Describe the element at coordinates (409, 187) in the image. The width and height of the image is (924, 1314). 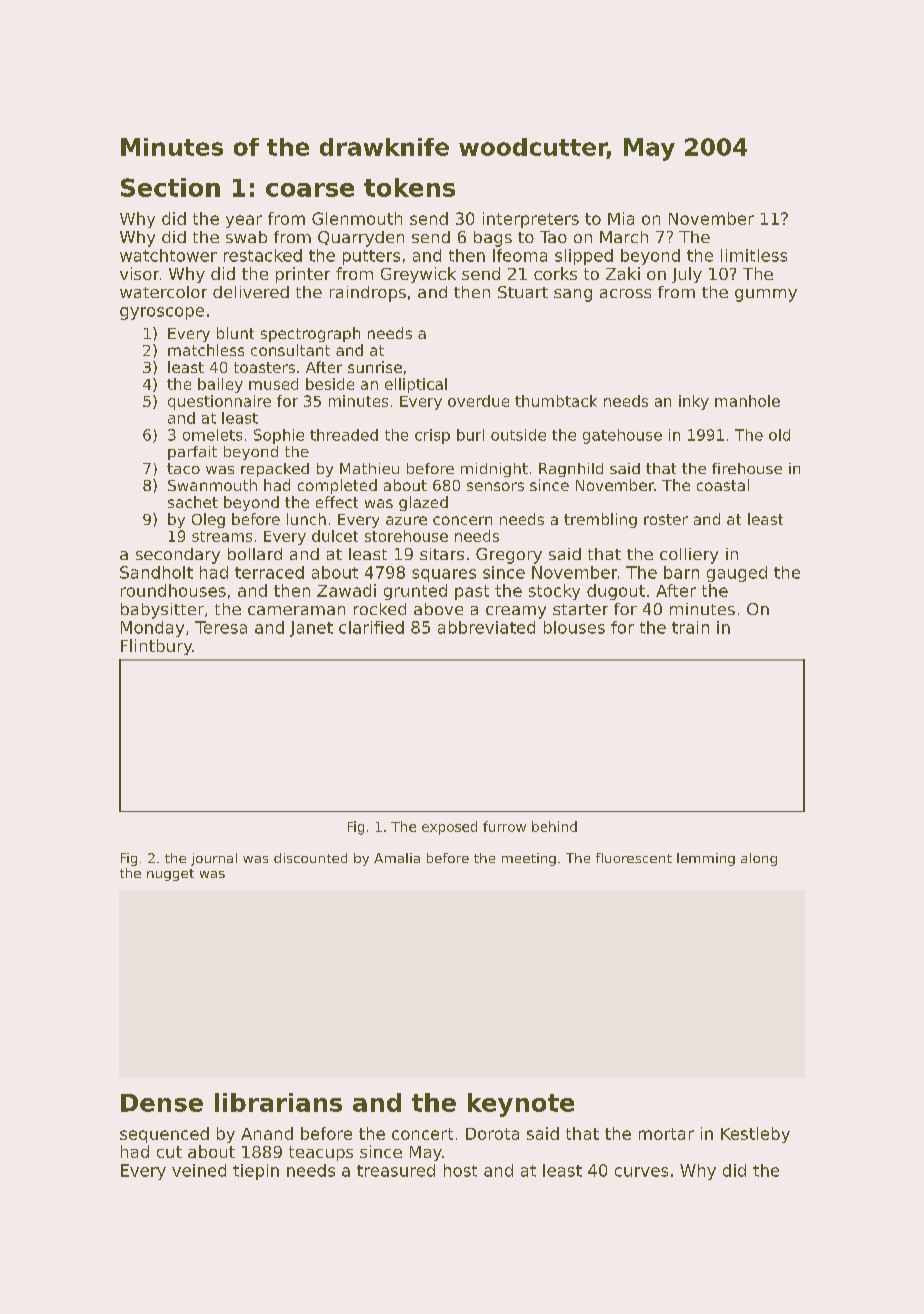
I see `tokens` at that location.
